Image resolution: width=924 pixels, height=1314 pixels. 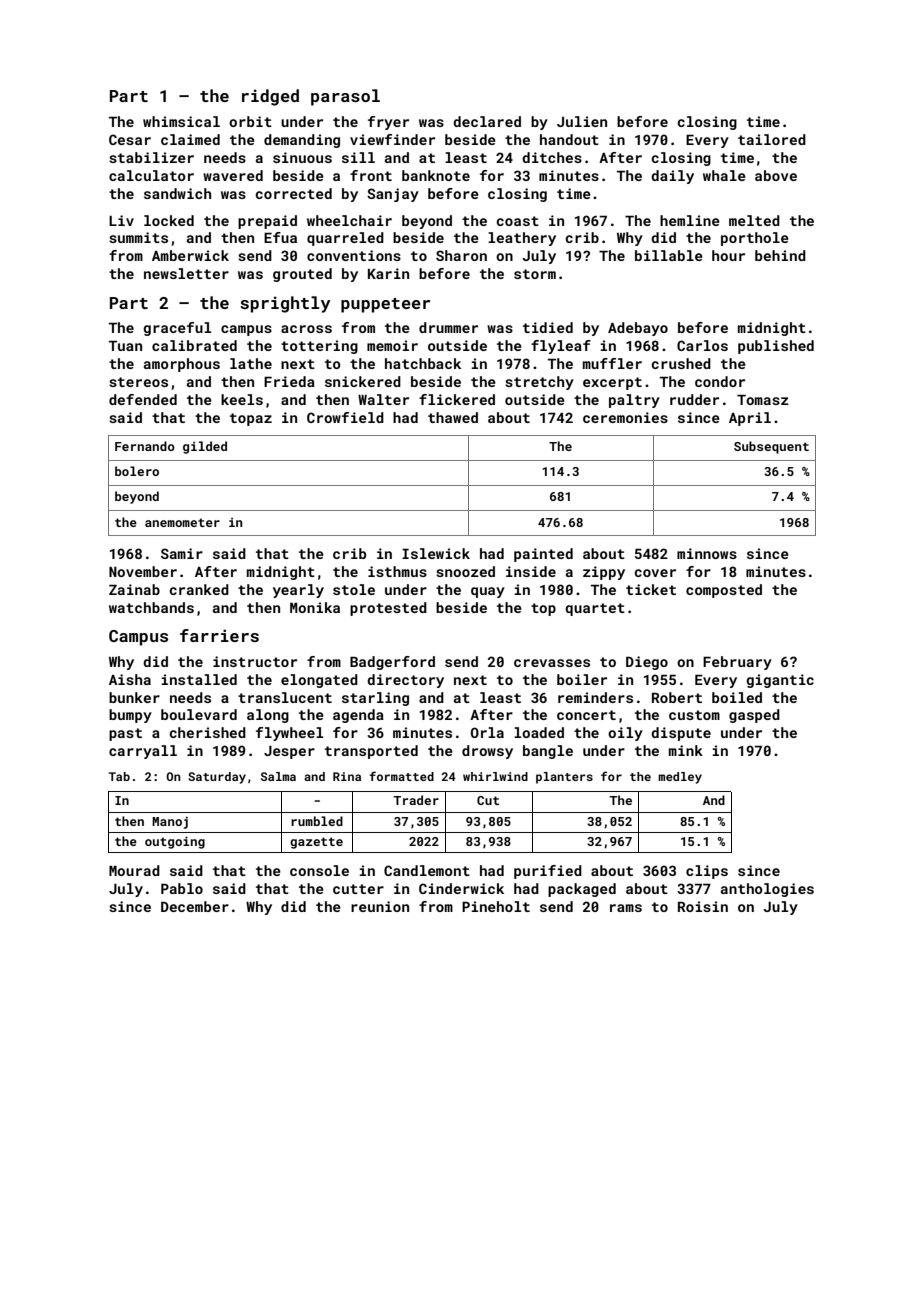 I want to click on Mourad, so click(x=134, y=870).
